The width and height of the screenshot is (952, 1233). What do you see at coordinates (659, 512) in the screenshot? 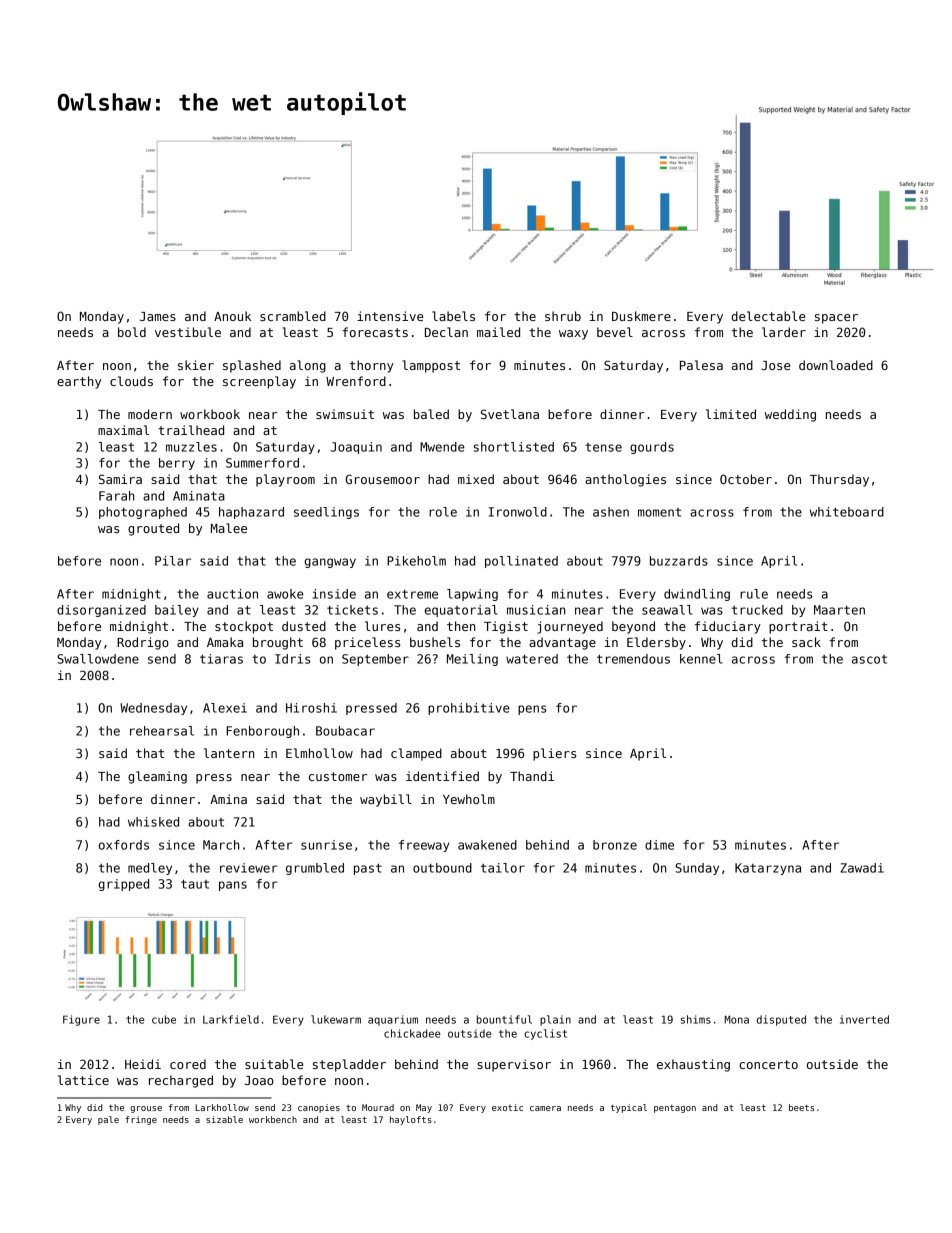
I see `moment` at bounding box center [659, 512].
